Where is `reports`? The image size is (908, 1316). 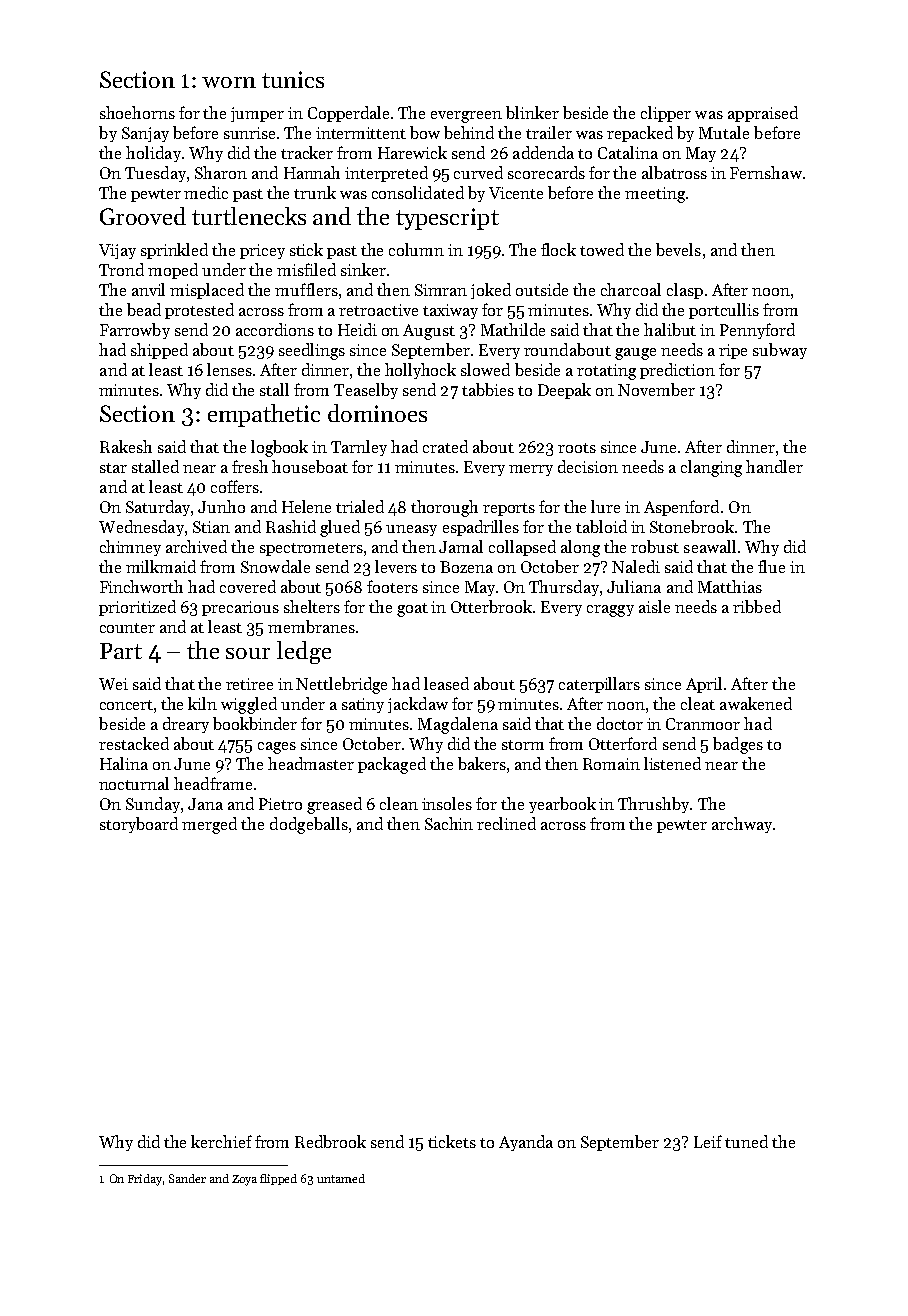
reports is located at coordinates (509, 509).
